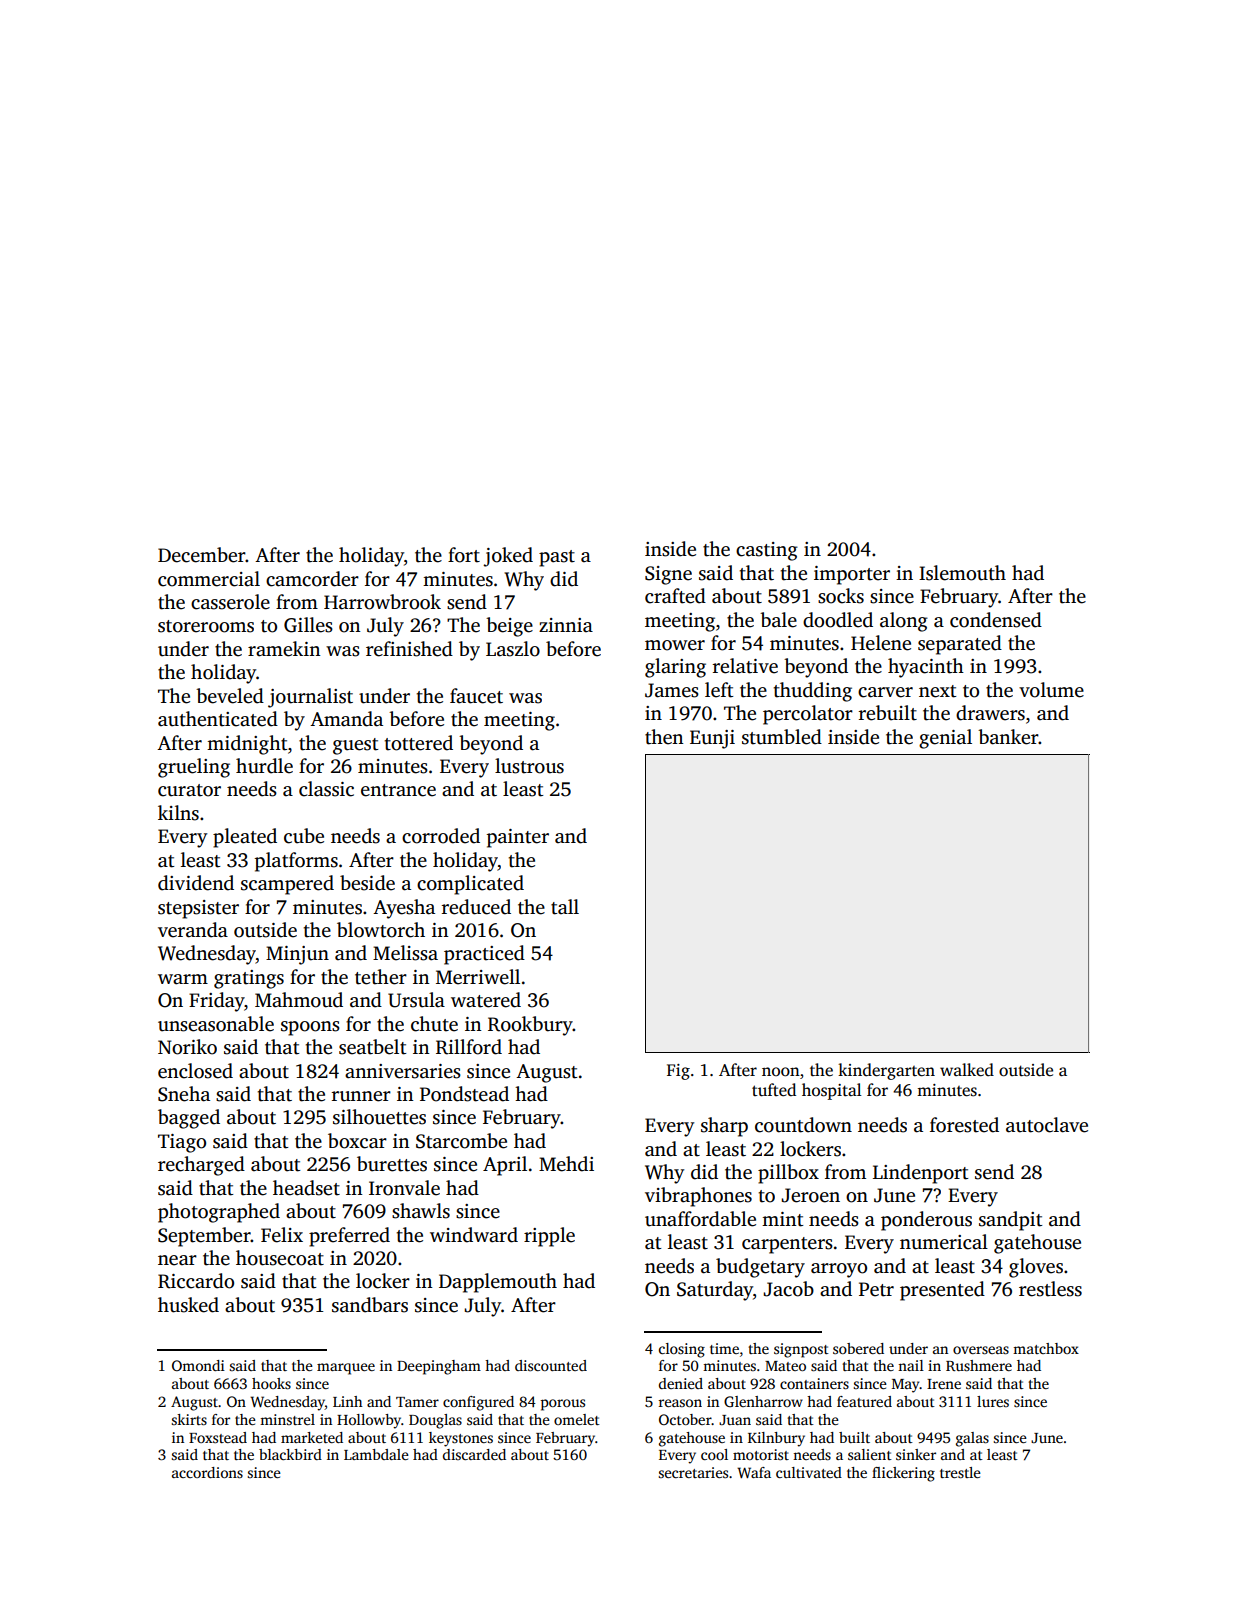 The width and height of the image is (1247, 1613). What do you see at coordinates (675, 596) in the image?
I see `crafted` at bounding box center [675, 596].
